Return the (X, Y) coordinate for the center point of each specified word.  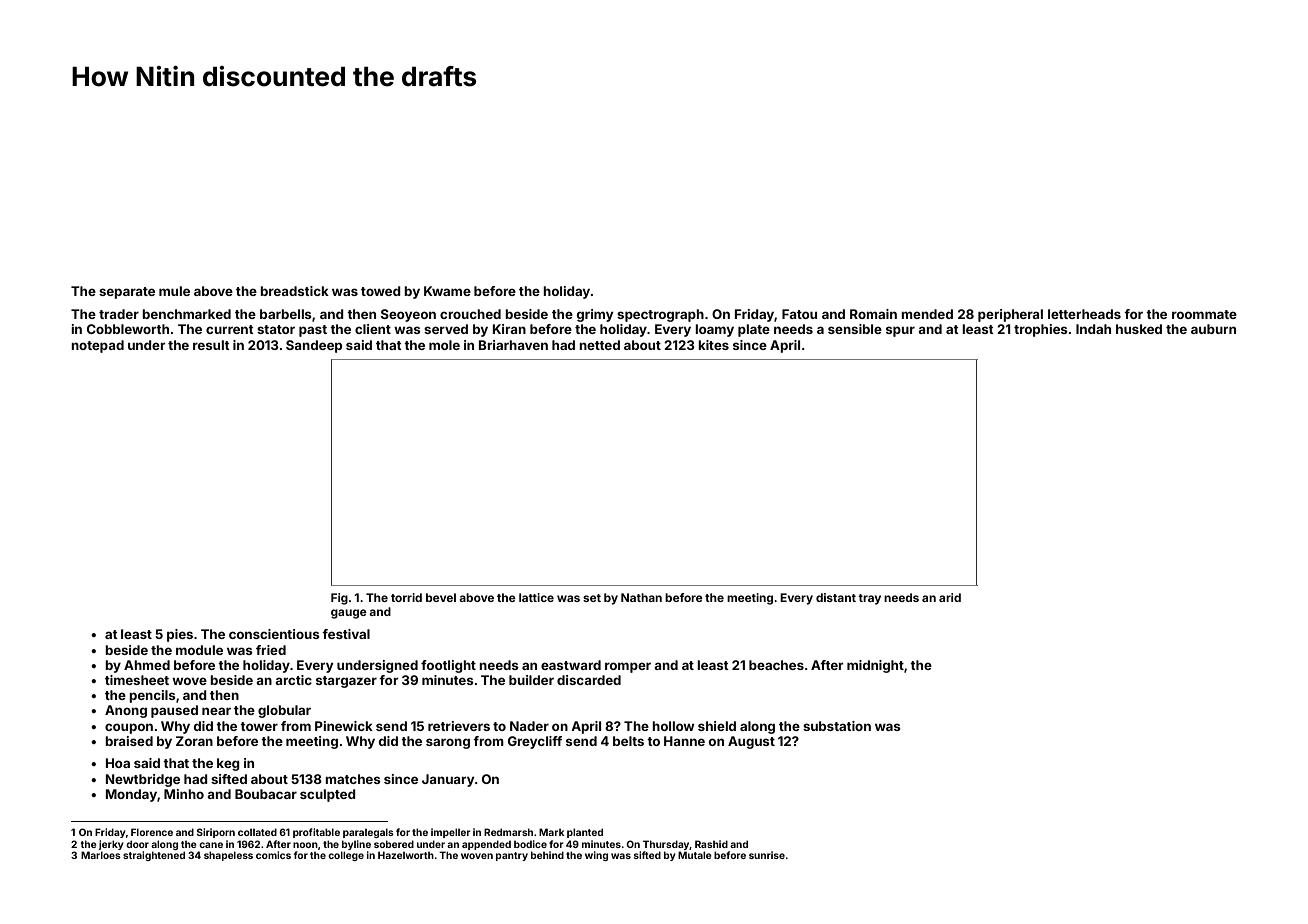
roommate (1204, 314)
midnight (875, 666)
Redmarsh (508, 832)
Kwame (447, 291)
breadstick (294, 291)
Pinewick (344, 726)
